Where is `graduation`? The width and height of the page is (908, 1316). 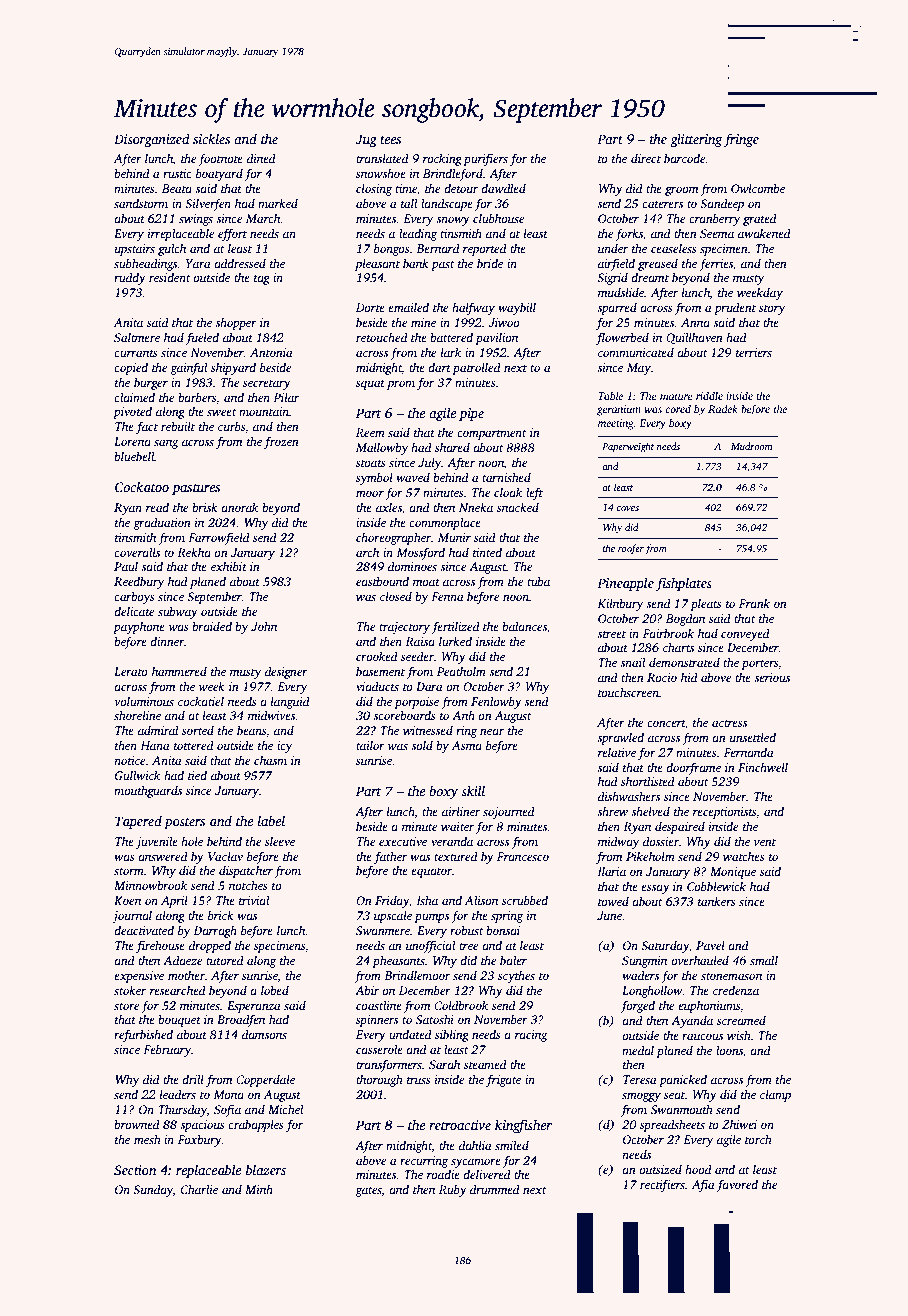 graduation is located at coordinates (162, 523).
